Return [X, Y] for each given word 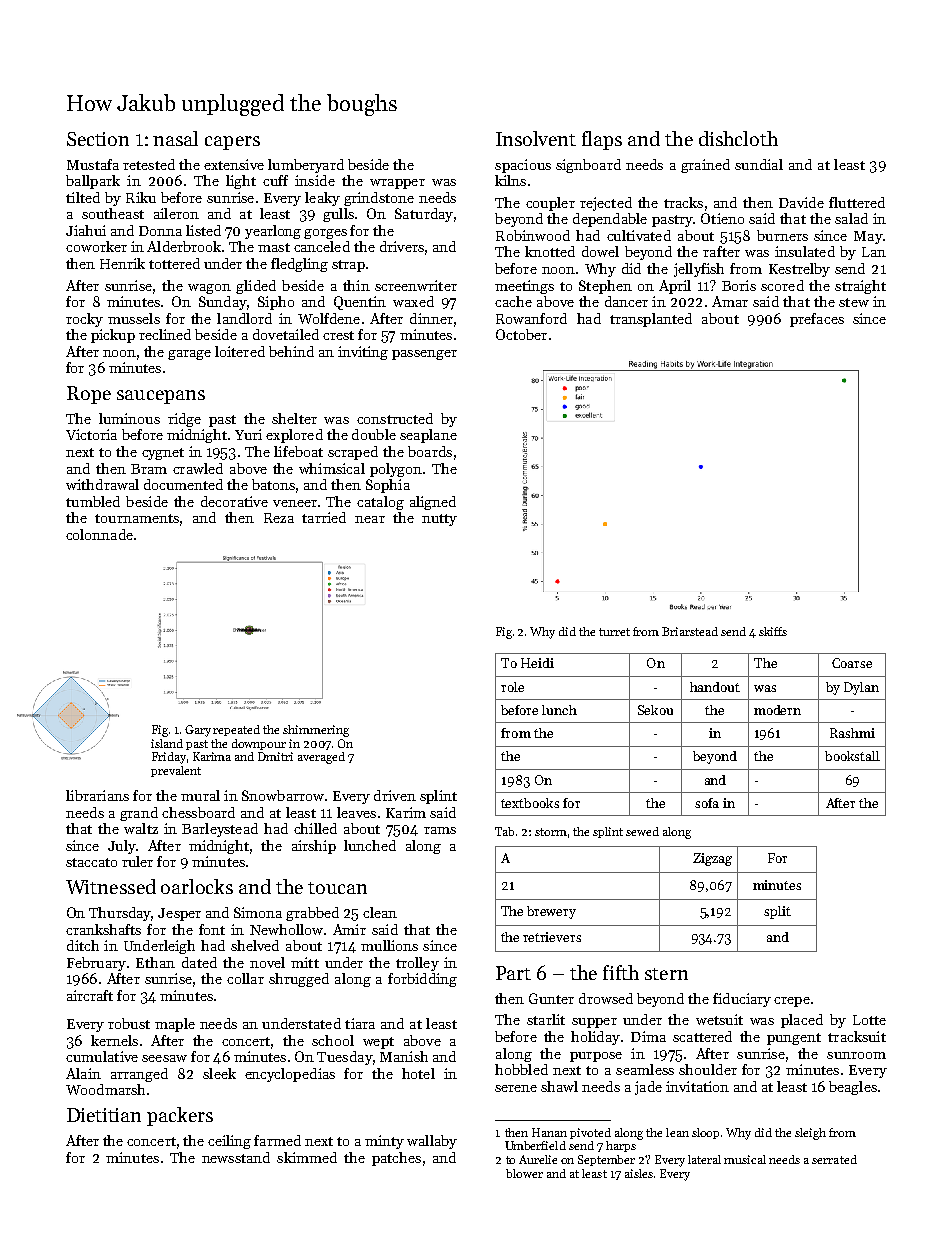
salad [851, 218]
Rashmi [852, 733]
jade [648, 1088]
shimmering [316, 731]
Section [98, 139]
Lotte [869, 1020]
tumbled [93, 501]
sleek [219, 1073]
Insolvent [536, 138]
